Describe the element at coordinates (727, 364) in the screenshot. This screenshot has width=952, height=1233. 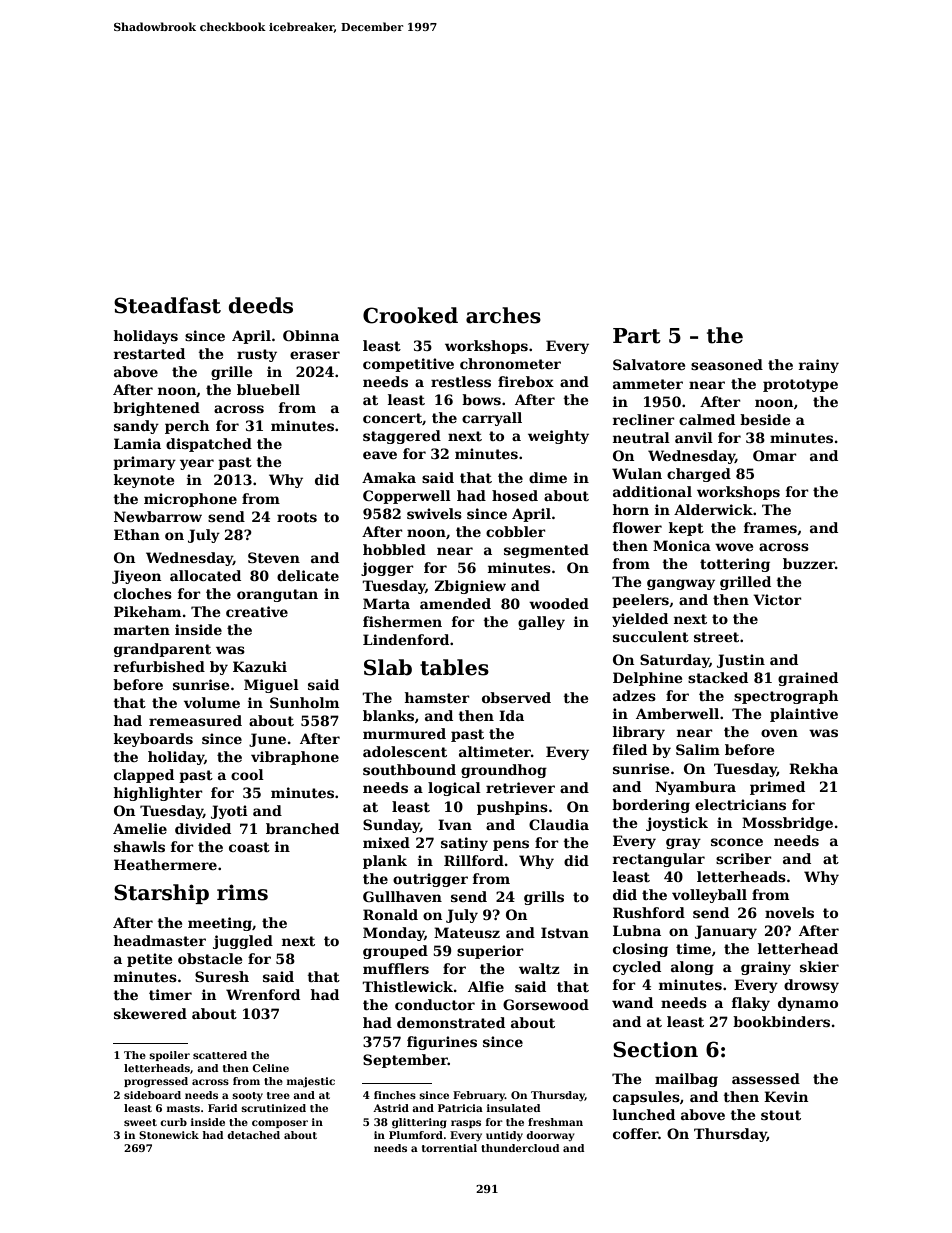
I see `seasoned` at that location.
